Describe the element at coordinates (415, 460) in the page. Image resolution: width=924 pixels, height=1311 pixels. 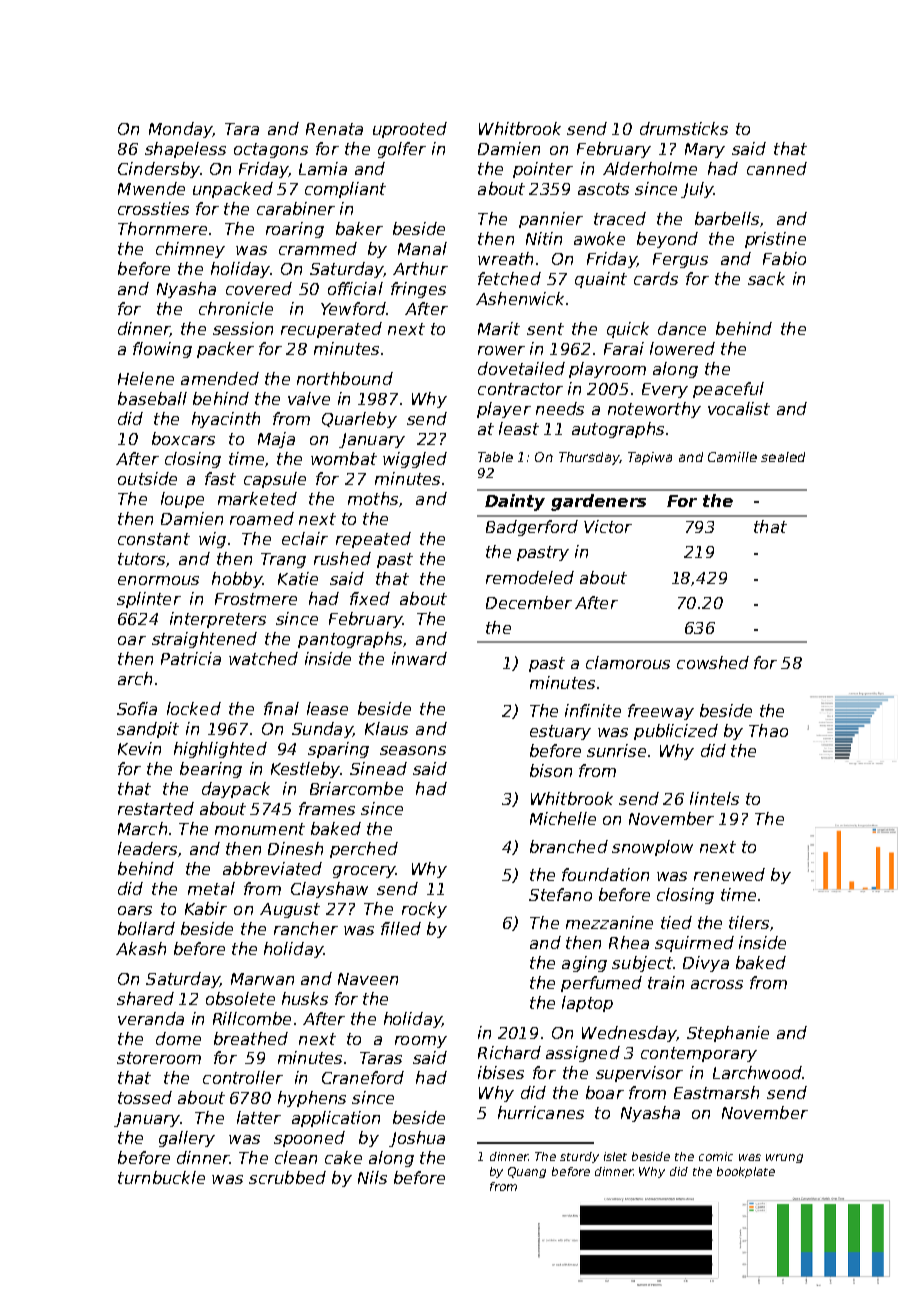
I see `wiggled` at that location.
